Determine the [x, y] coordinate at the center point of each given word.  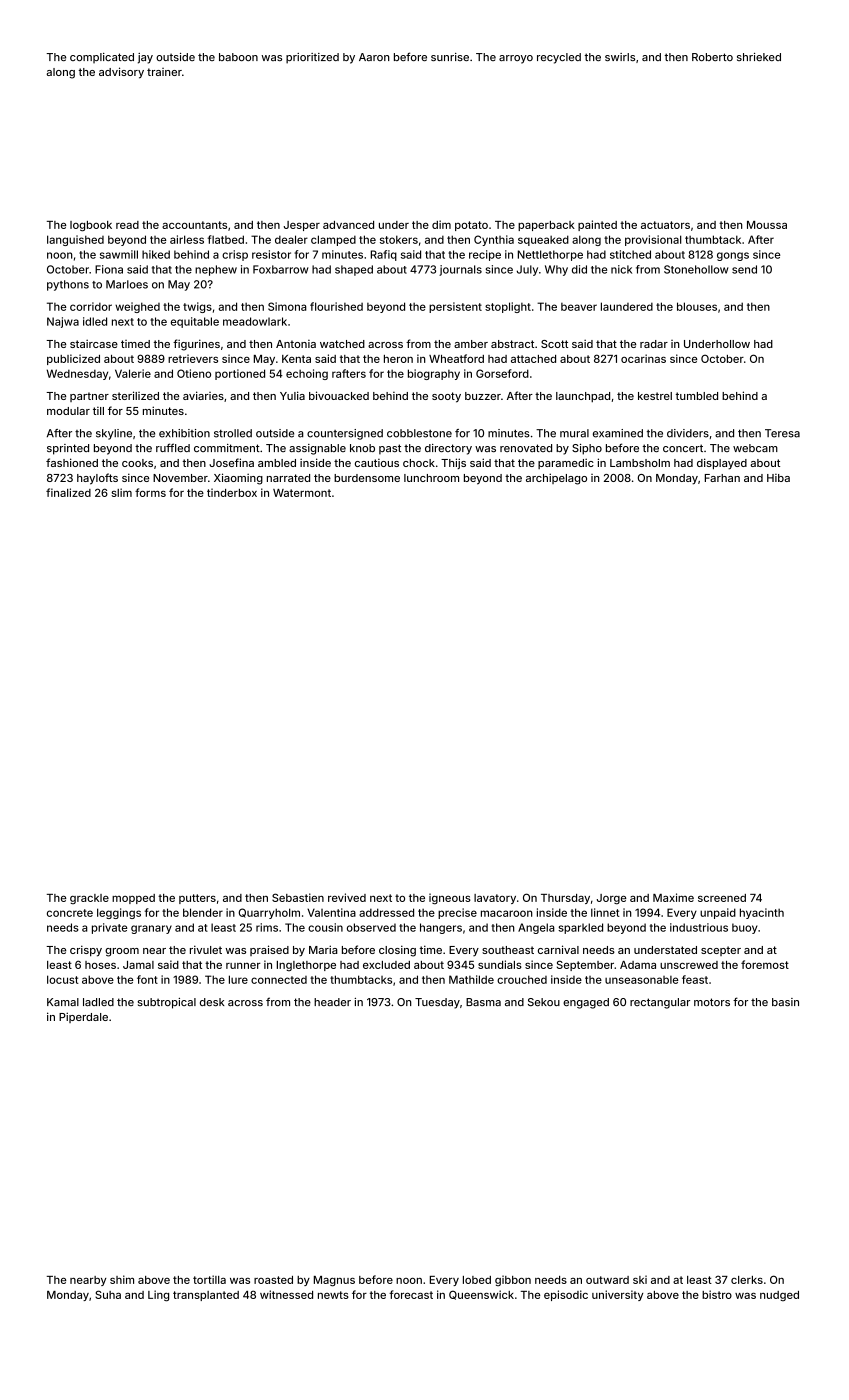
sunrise [450, 57]
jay [145, 58]
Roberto [712, 57]
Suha [108, 1294]
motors [712, 1002]
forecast [411, 1294]
